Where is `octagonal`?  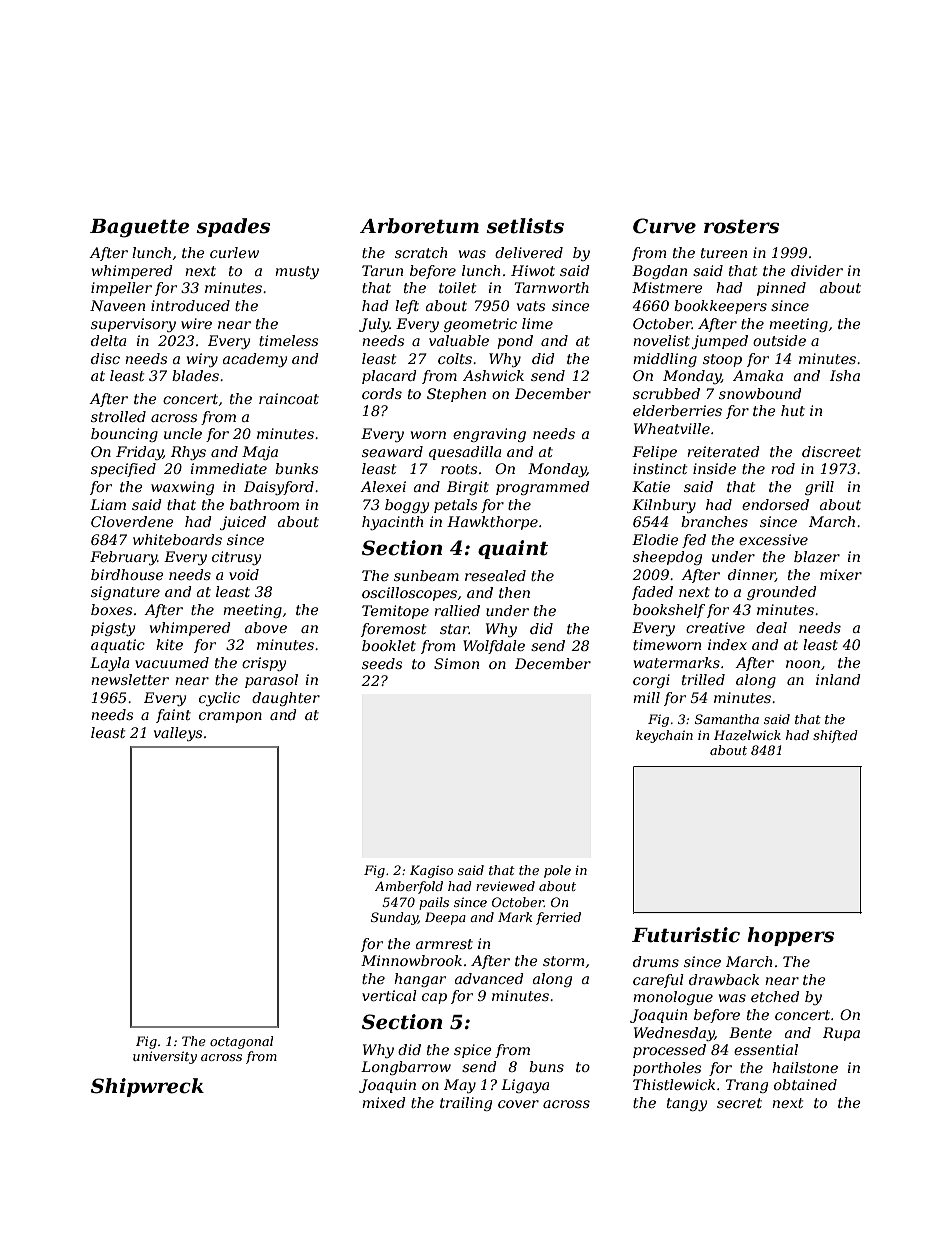 octagonal is located at coordinates (241, 1042).
